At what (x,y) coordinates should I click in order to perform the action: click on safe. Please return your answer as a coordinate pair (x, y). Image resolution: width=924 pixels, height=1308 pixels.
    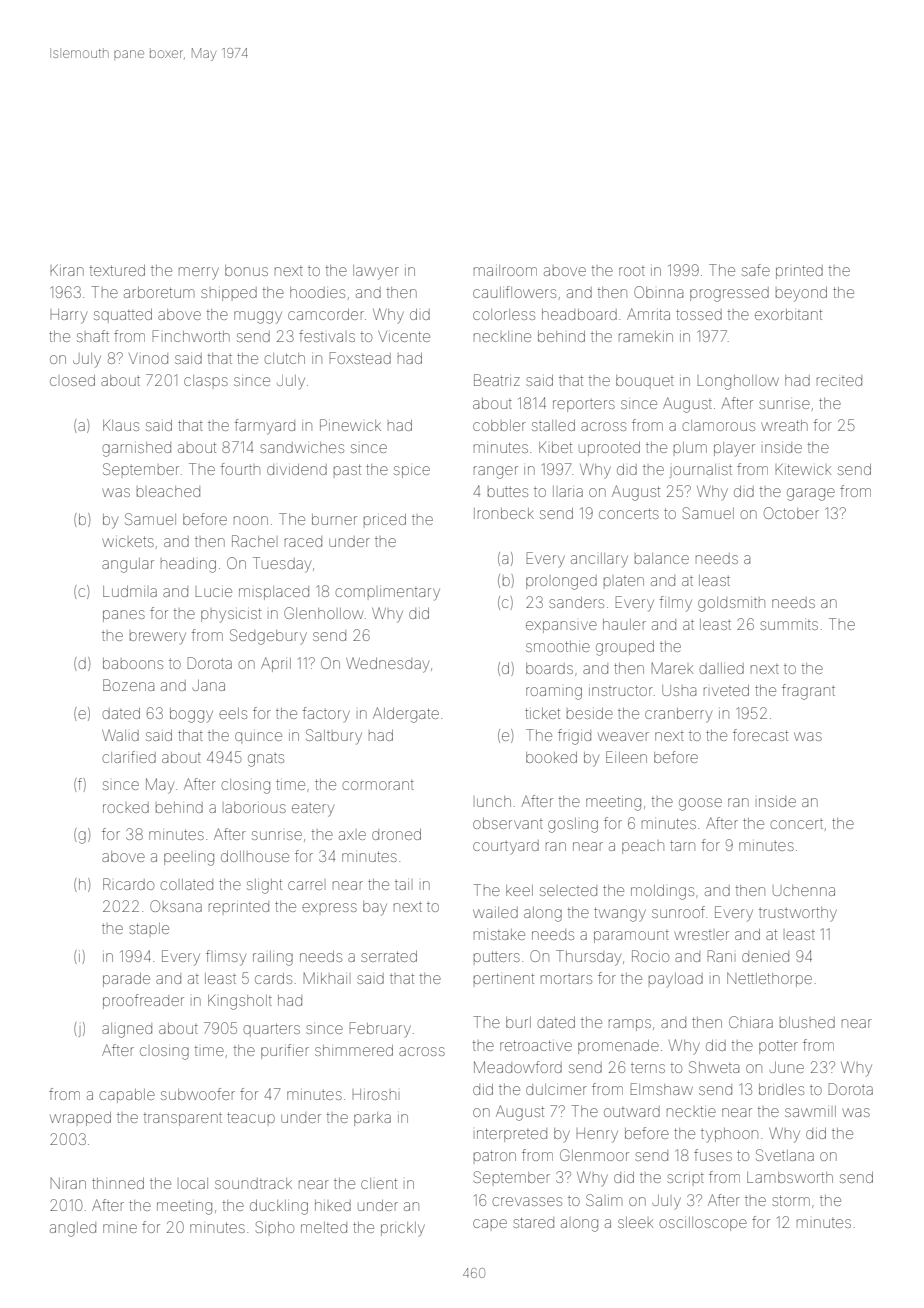
    Looking at the image, I should click on (756, 270).
